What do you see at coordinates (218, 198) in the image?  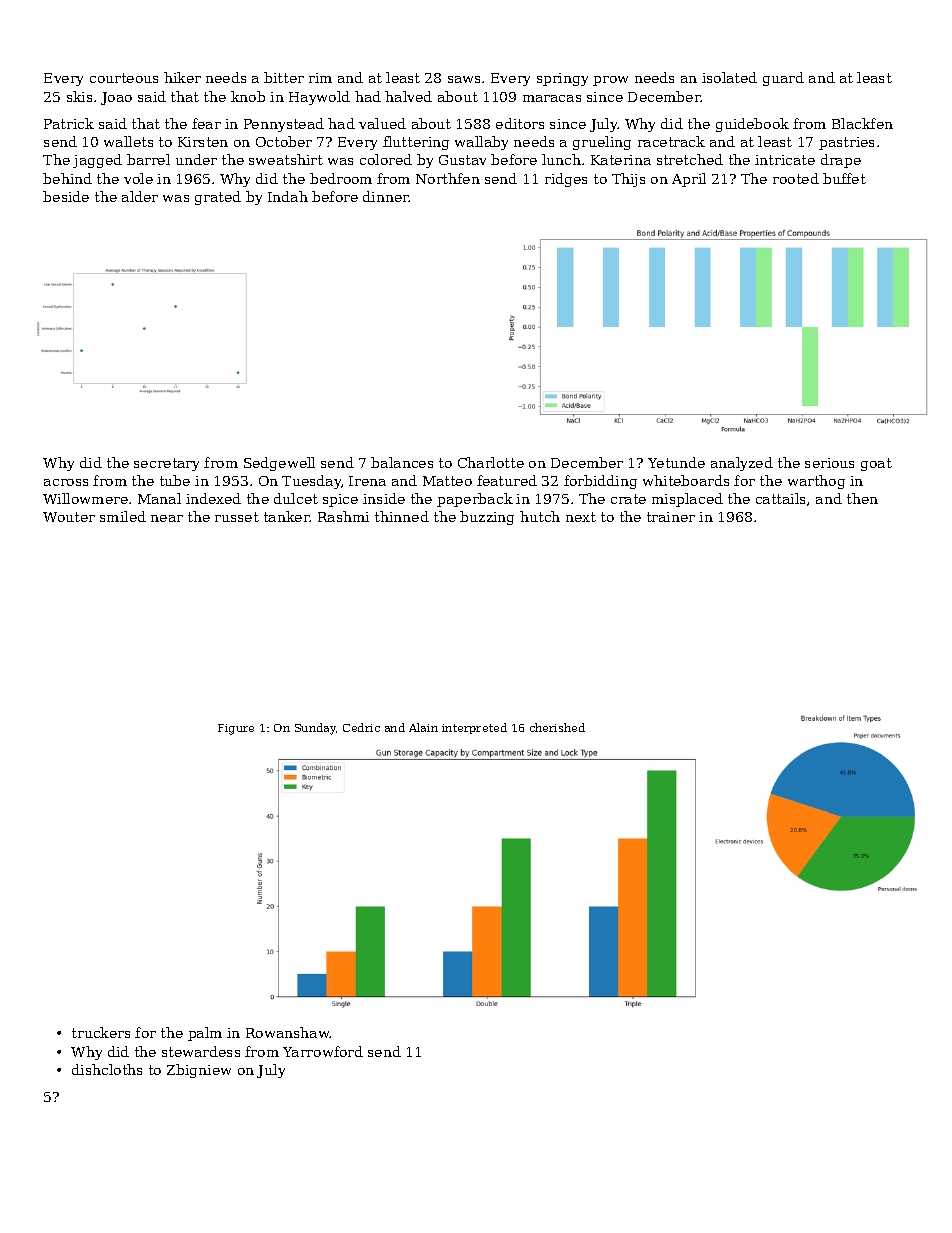 I see `grated` at bounding box center [218, 198].
